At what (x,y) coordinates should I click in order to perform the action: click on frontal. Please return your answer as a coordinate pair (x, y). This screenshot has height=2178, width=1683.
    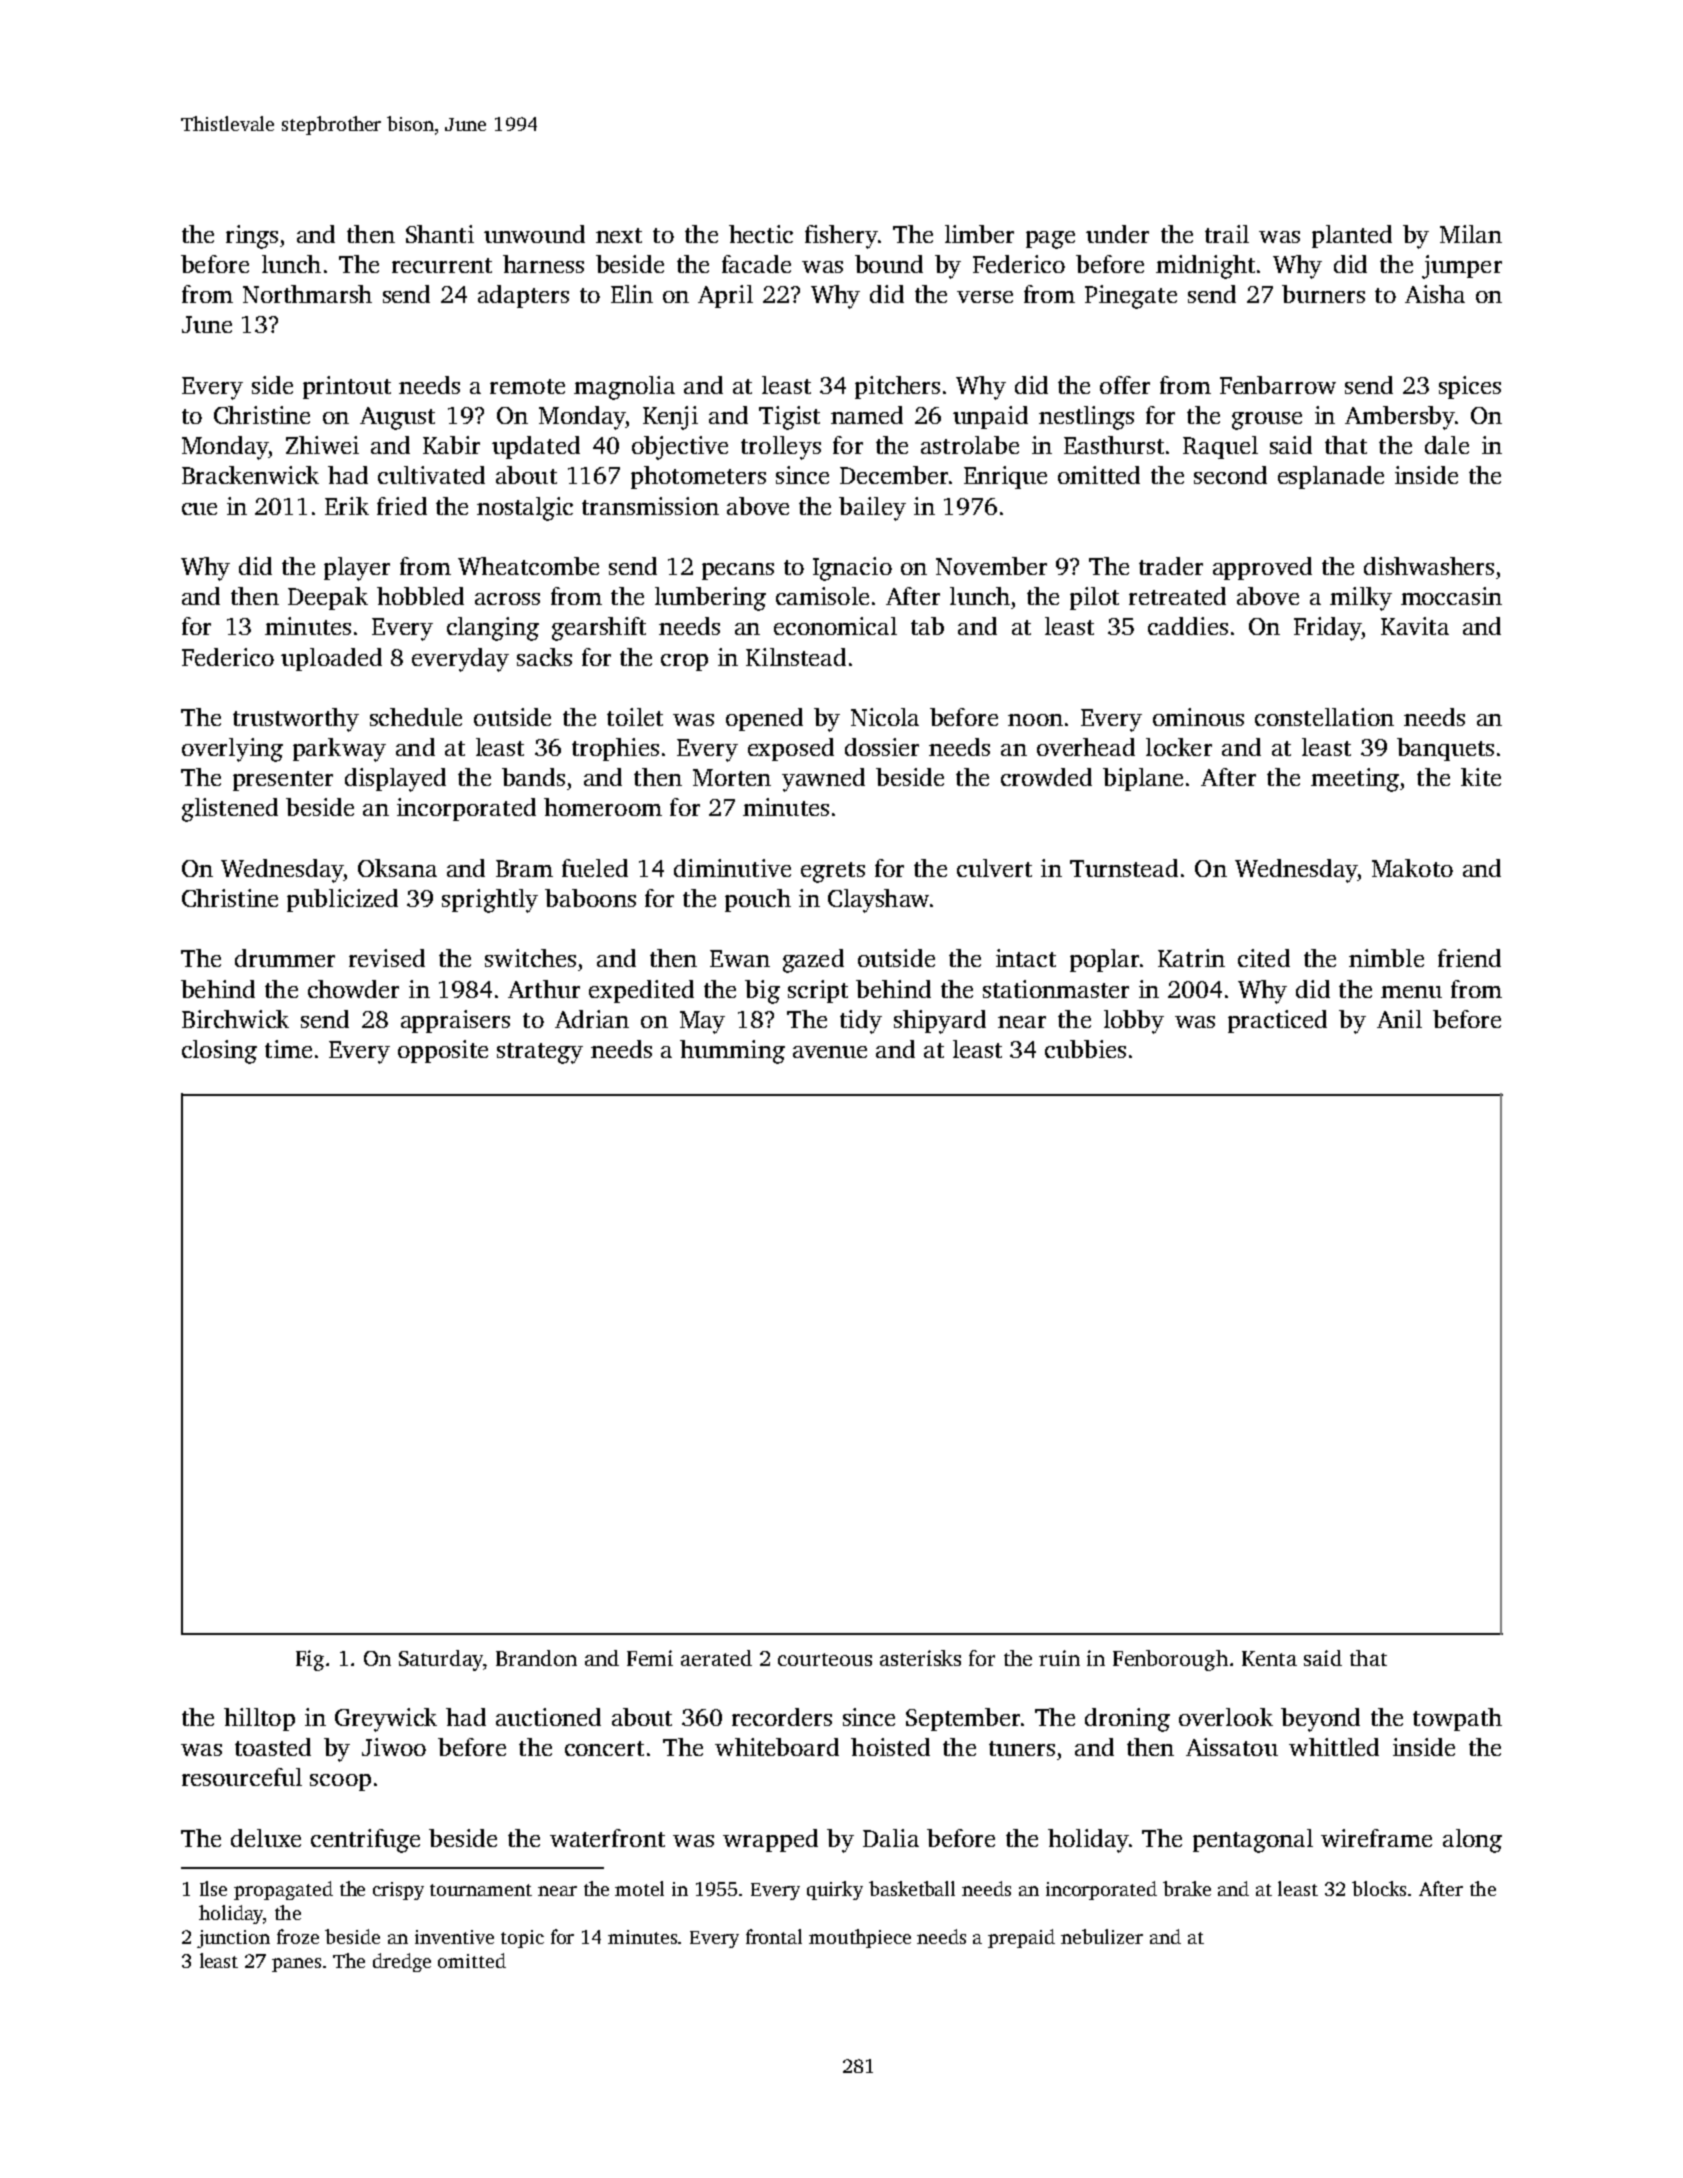
    Looking at the image, I should click on (774, 1936).
